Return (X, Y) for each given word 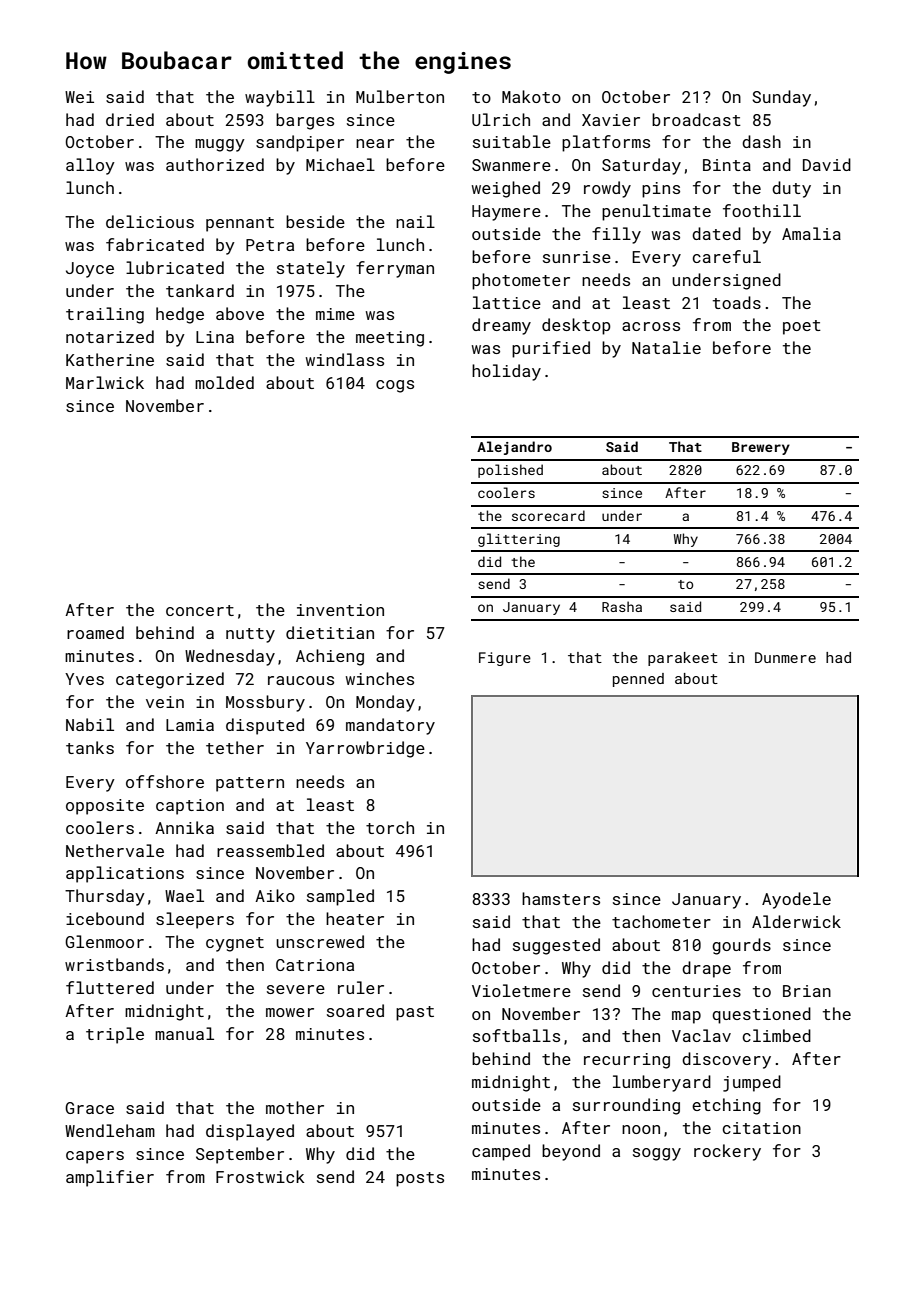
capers (95, 1157)
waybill (280, 98)
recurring (627, 1061)
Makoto (531, 96)
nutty (250, 635)
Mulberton (400, 96)
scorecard (548, 515)
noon (641, 1129)
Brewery (761, 448)
